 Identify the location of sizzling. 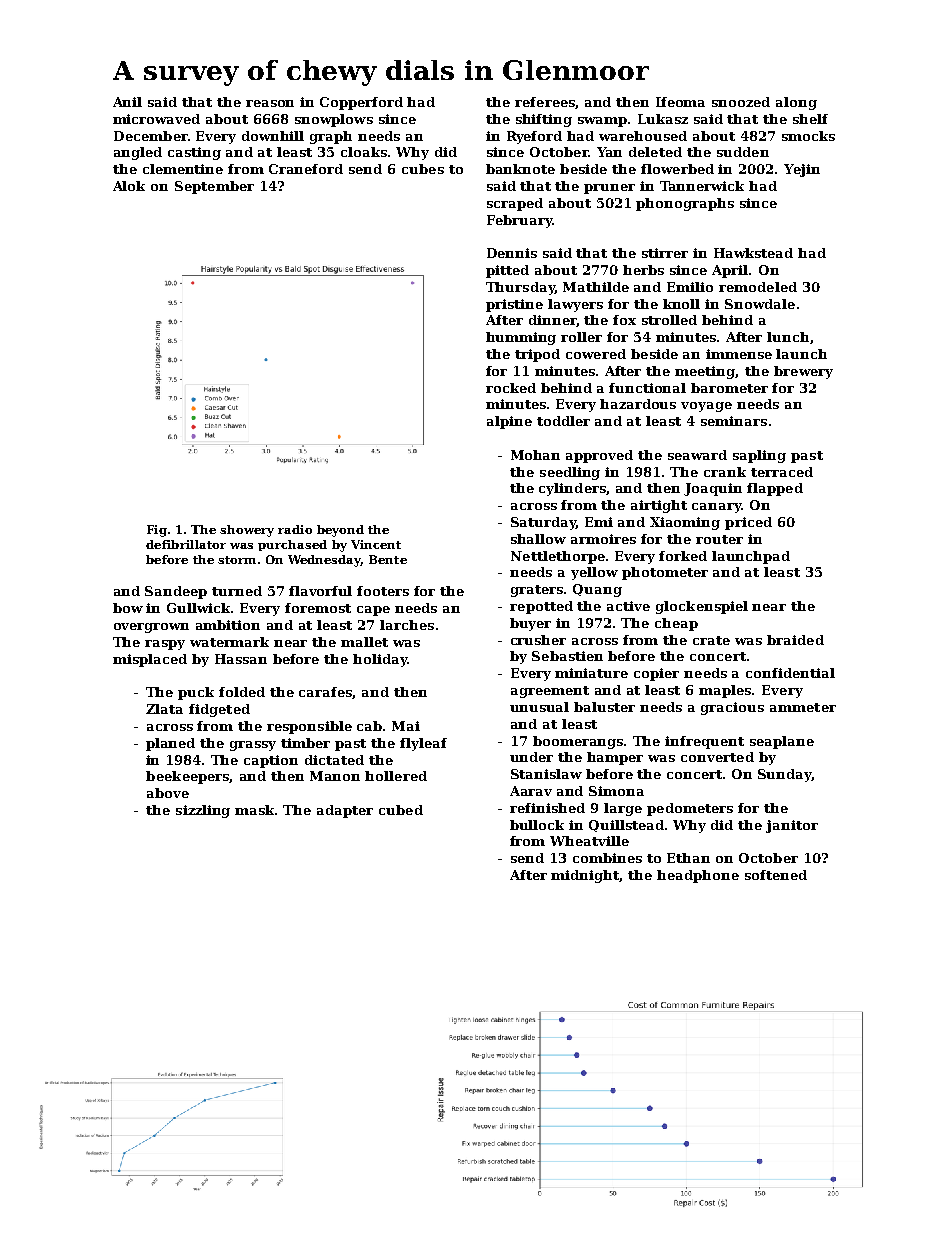
(203, 811).
